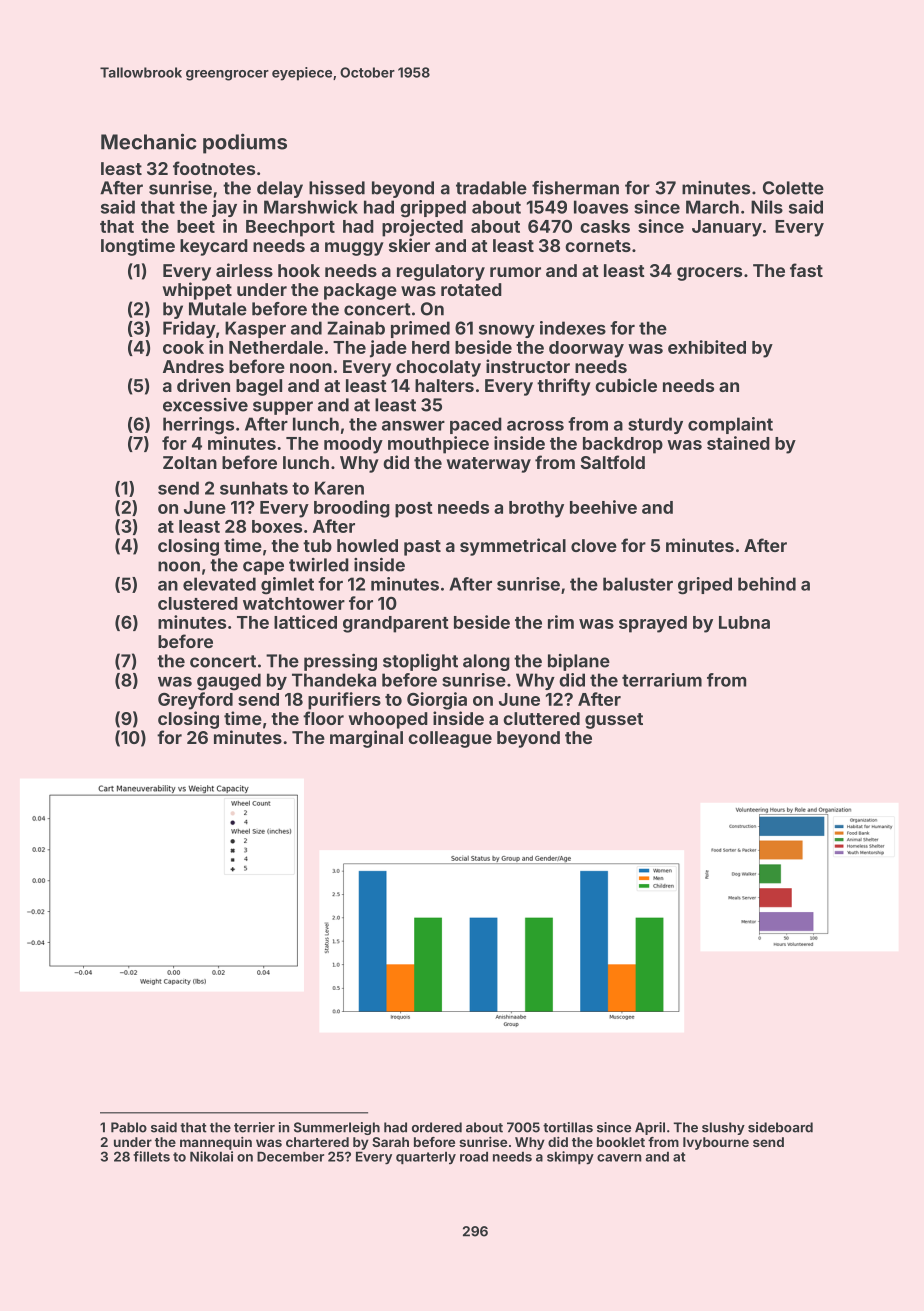  I want to click on moody, so click(353, 445).
